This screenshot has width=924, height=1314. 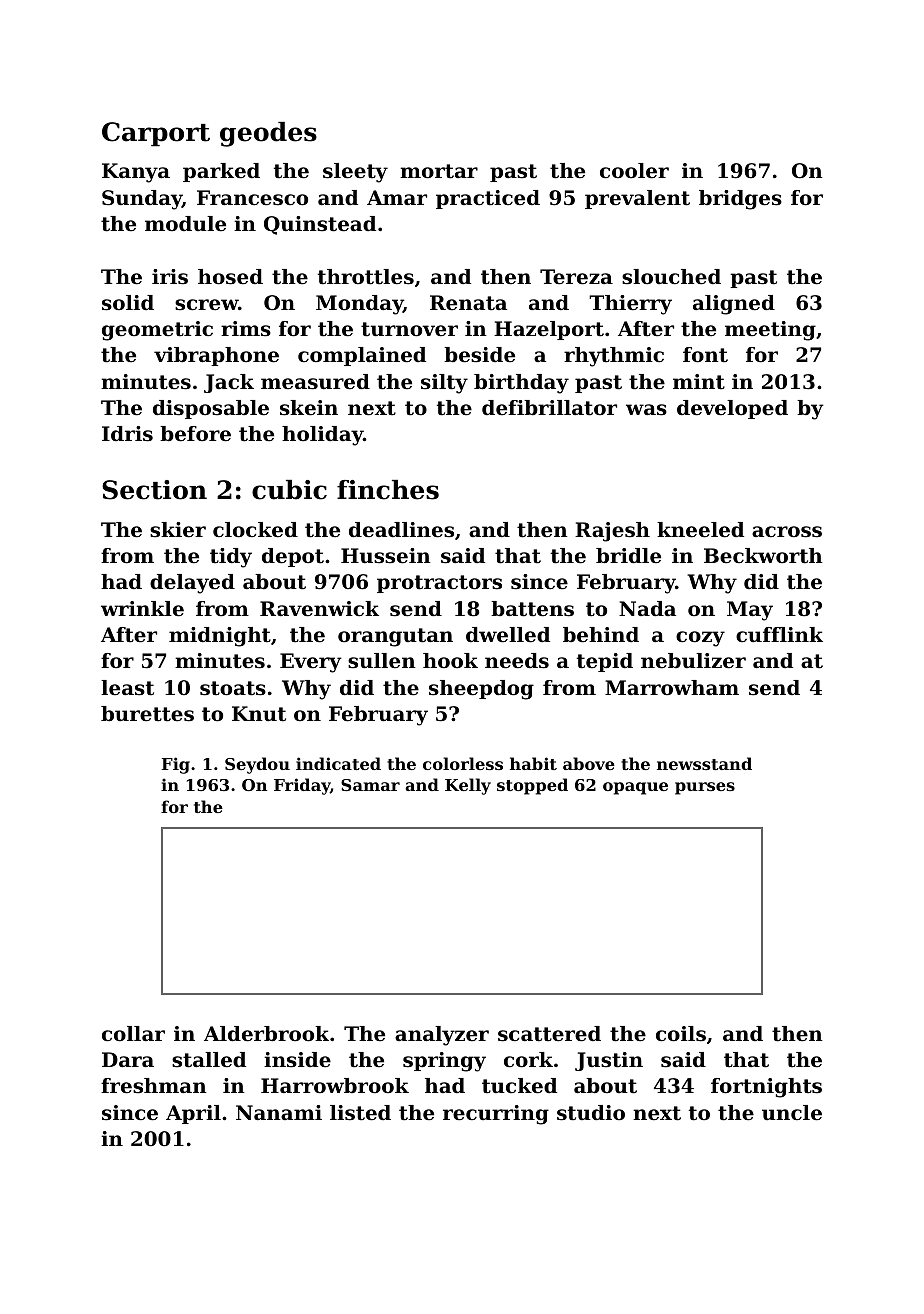 I want to click on geodes, so click(x=268, y=134).
